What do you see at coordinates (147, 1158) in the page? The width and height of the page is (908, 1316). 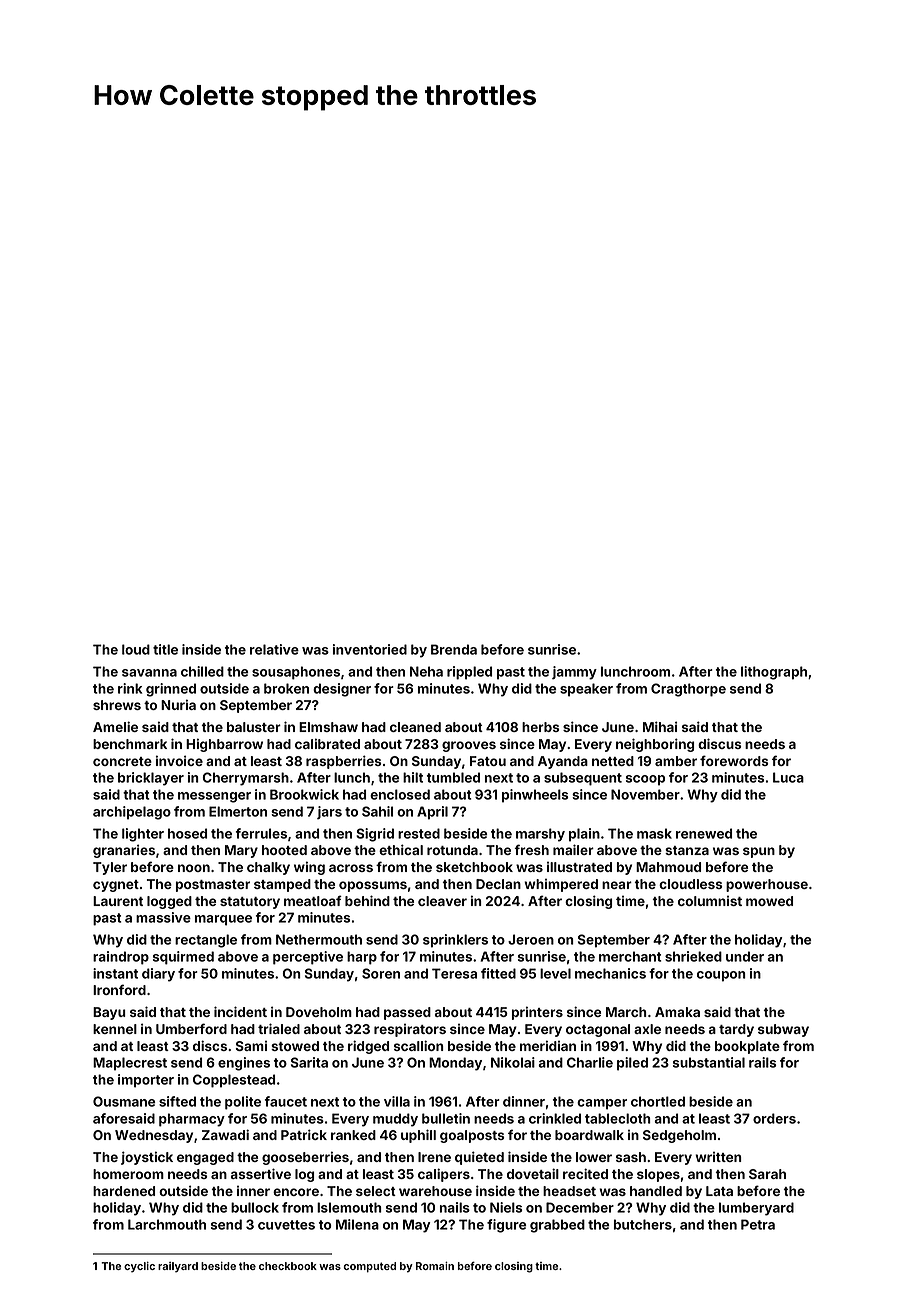 I see `joystick` at bounding box center [147, 1158].
